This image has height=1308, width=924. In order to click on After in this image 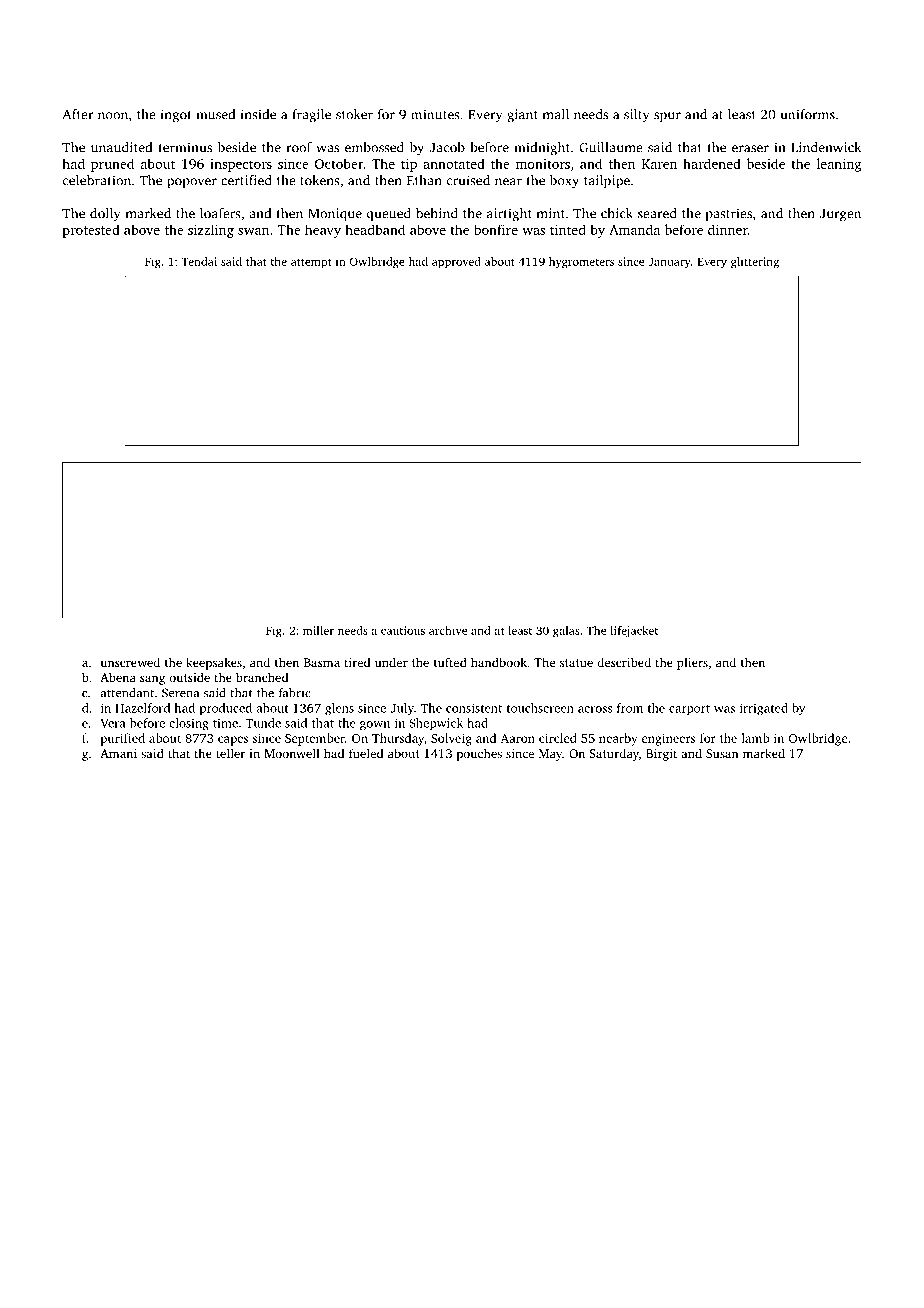, I will do `click(78, 114)`.
